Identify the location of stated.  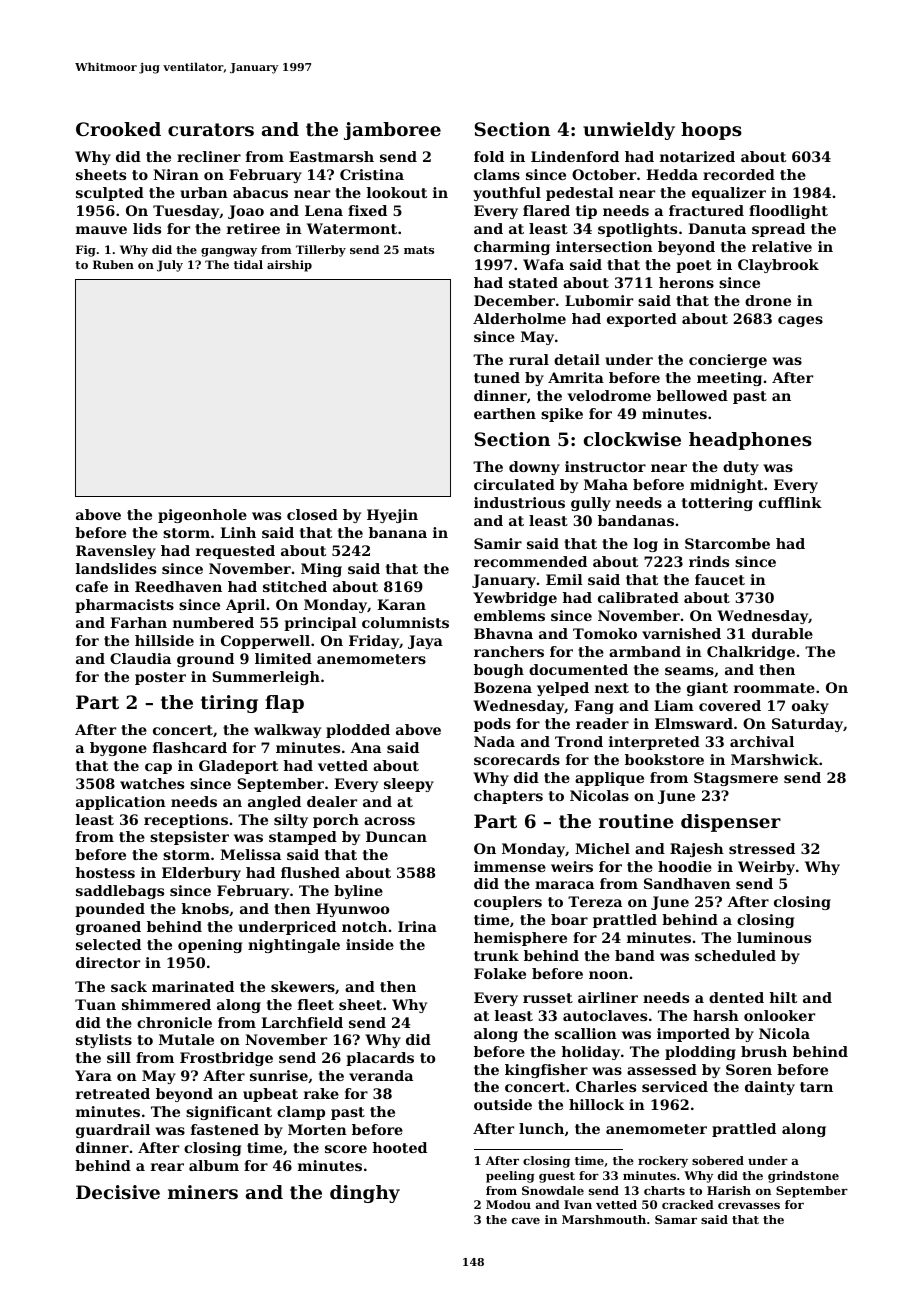
(533, 282).
